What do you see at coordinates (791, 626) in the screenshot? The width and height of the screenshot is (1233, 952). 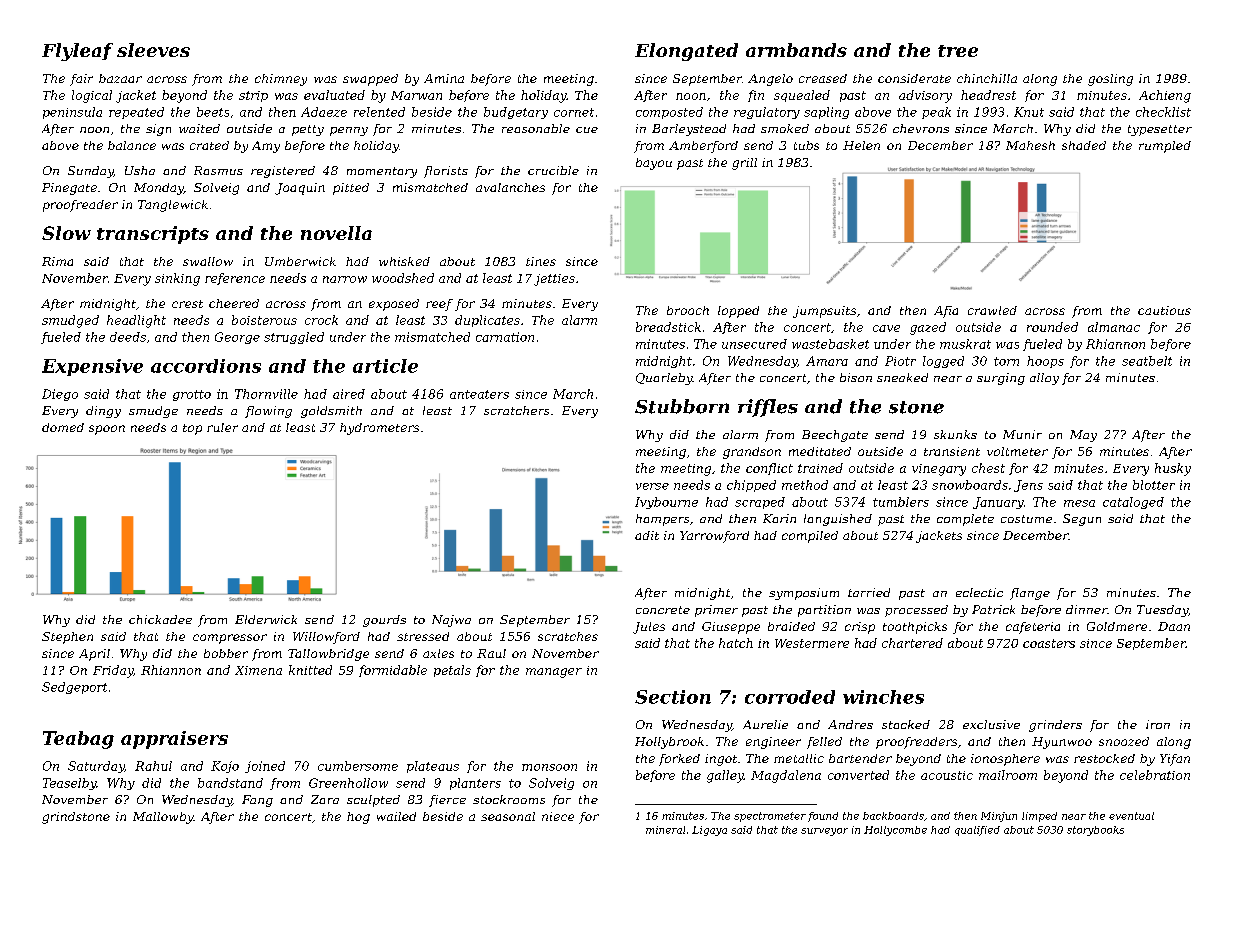 I see `braided` at bounding box center [791, 626].
